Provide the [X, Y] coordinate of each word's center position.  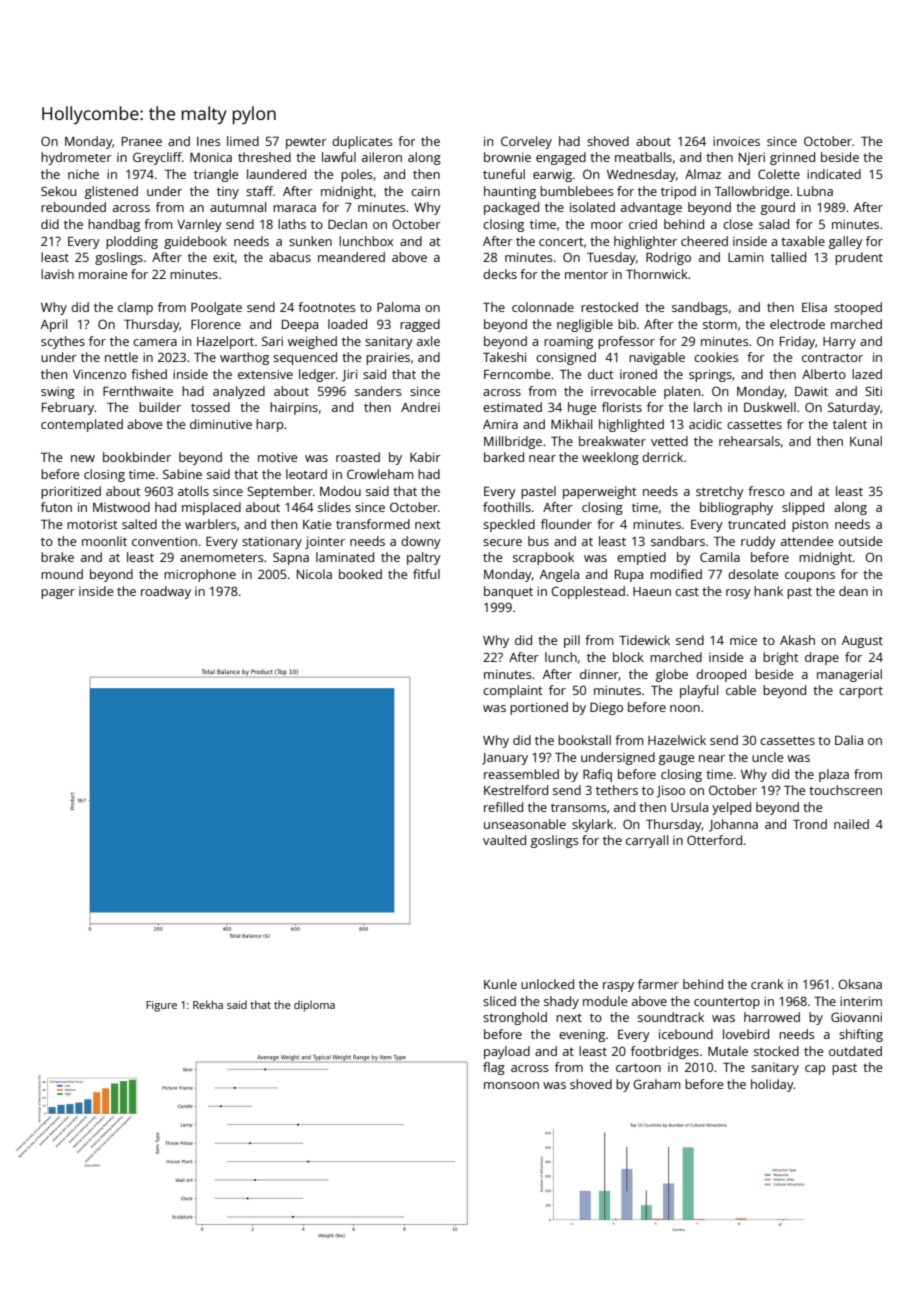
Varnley [199, 225]
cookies [716, 357]
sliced [499, 1001]
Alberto [824, 374]
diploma [314, 1006]
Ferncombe [517, 374]
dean [853, 591]
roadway [166, 592]
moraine [103, 274]
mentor [586, 274]
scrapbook [543, 558]
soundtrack [671, 1017]
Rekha [208, 1004]
